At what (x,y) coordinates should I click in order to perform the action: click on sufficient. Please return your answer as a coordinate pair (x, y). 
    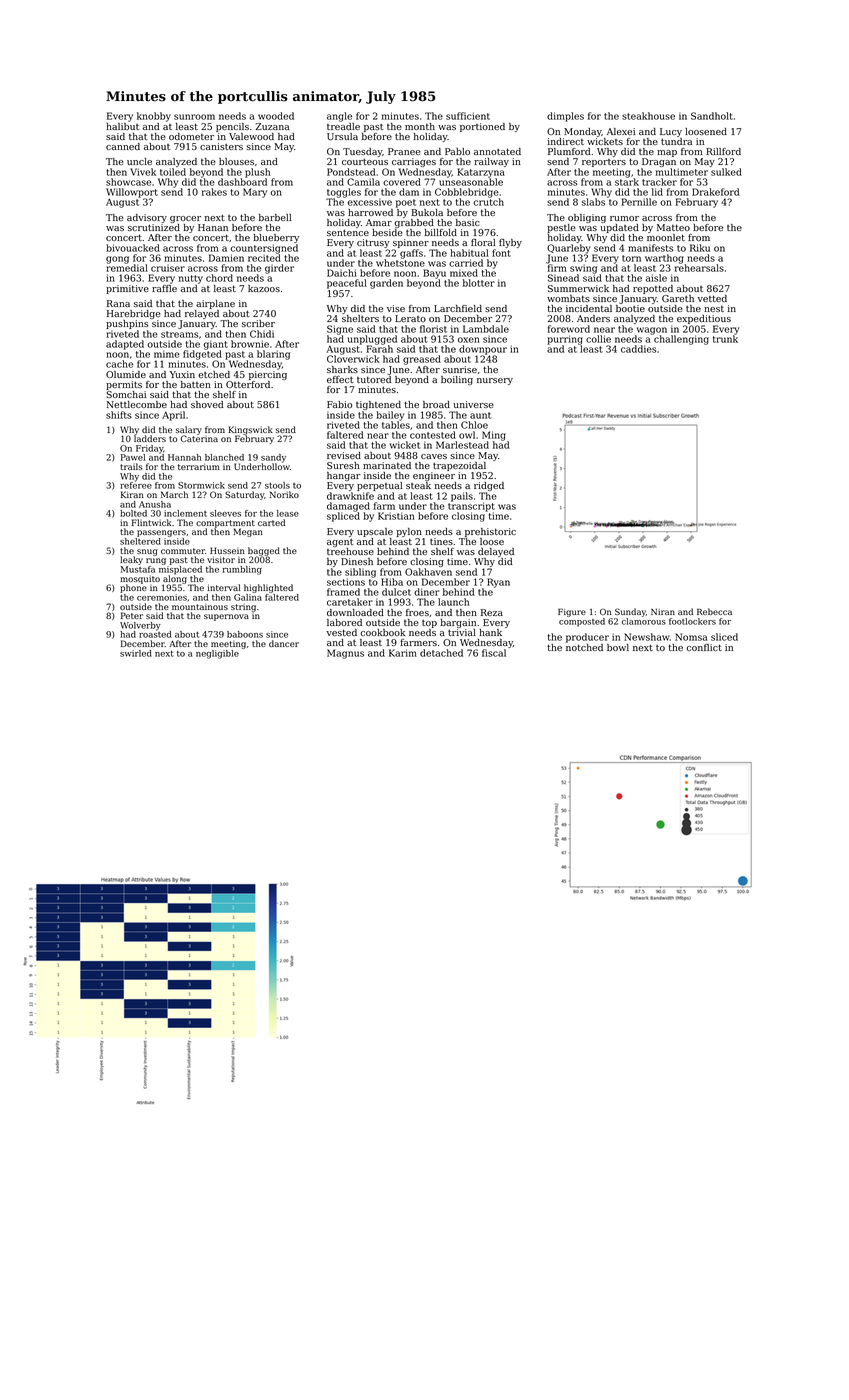
    Looking at the image, I should click on (468, 116).
